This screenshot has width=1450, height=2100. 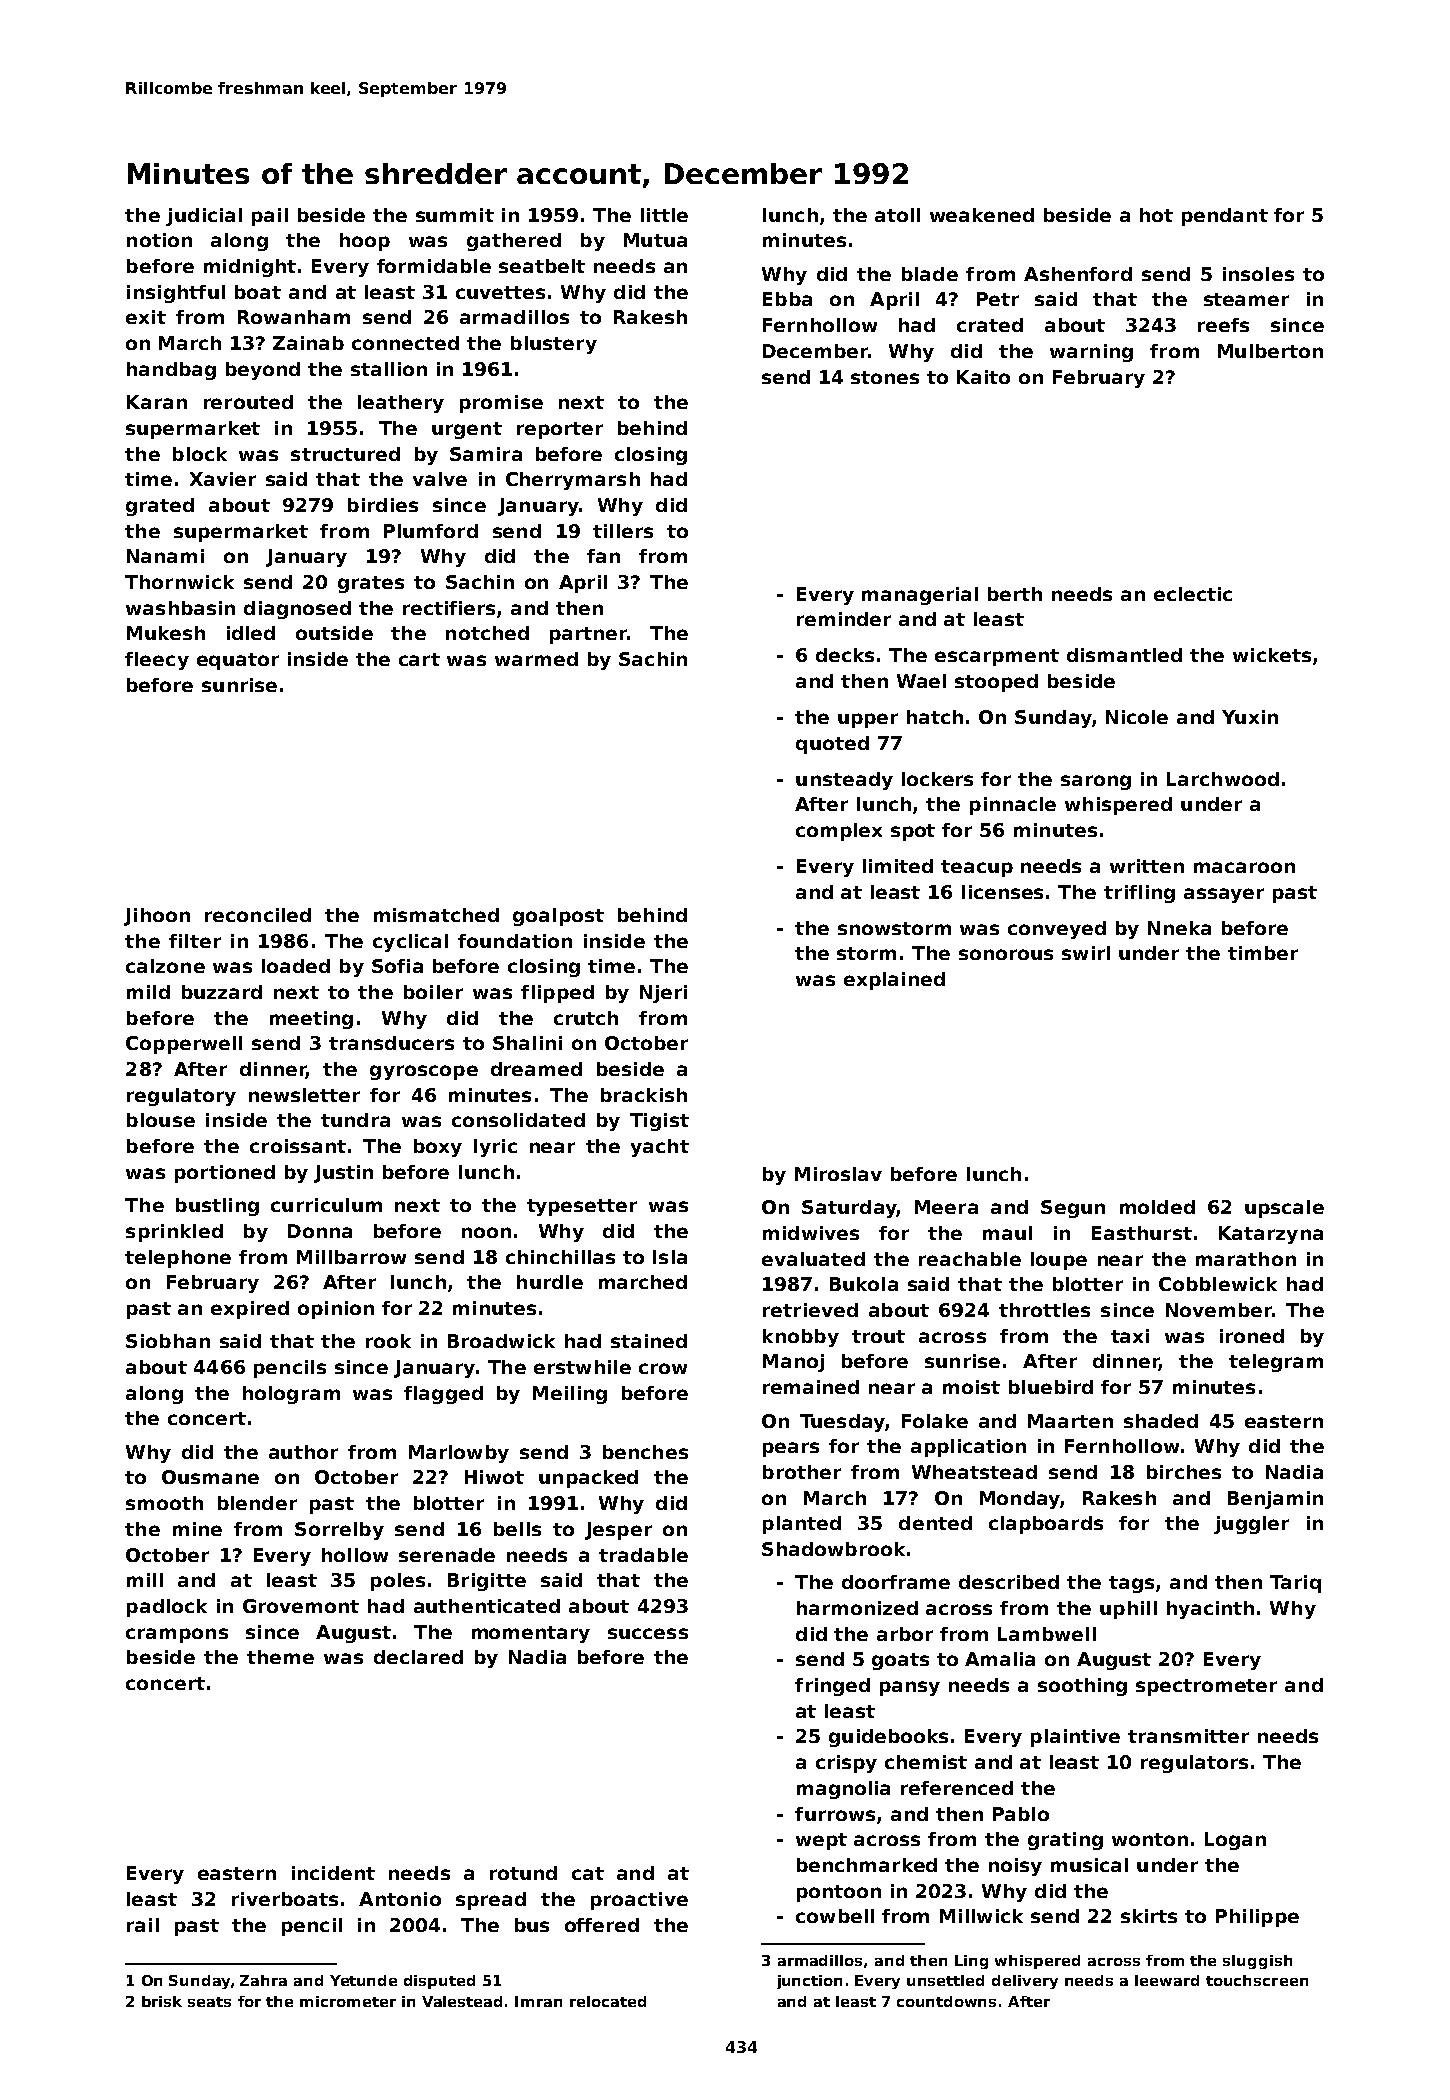 What do you see at coordinates (1047, 1634) in the screenshot?
I see `Lambwell` at bounding box center [1047, 1634].
